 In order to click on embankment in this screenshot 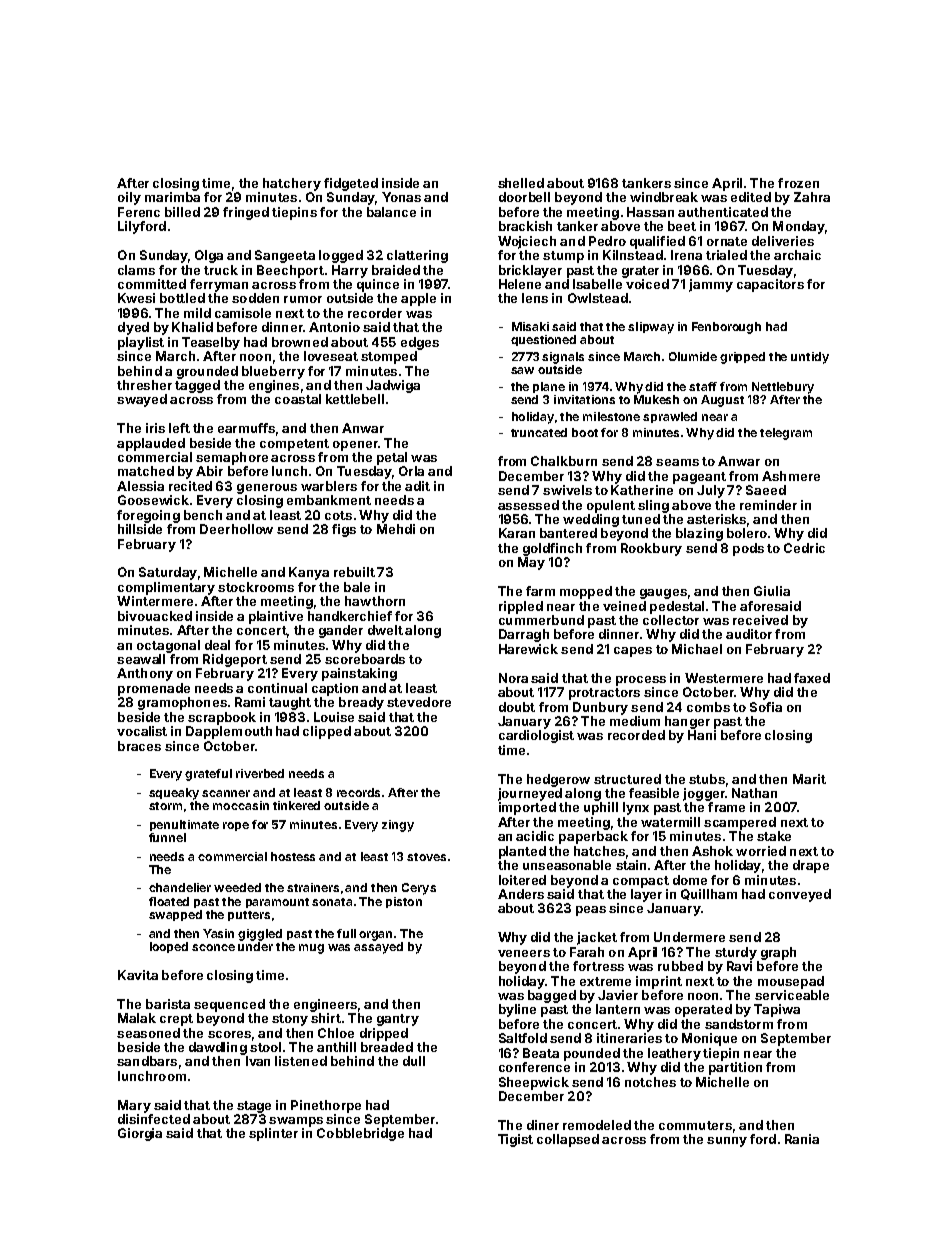, I will do `click(329, 500)`.
